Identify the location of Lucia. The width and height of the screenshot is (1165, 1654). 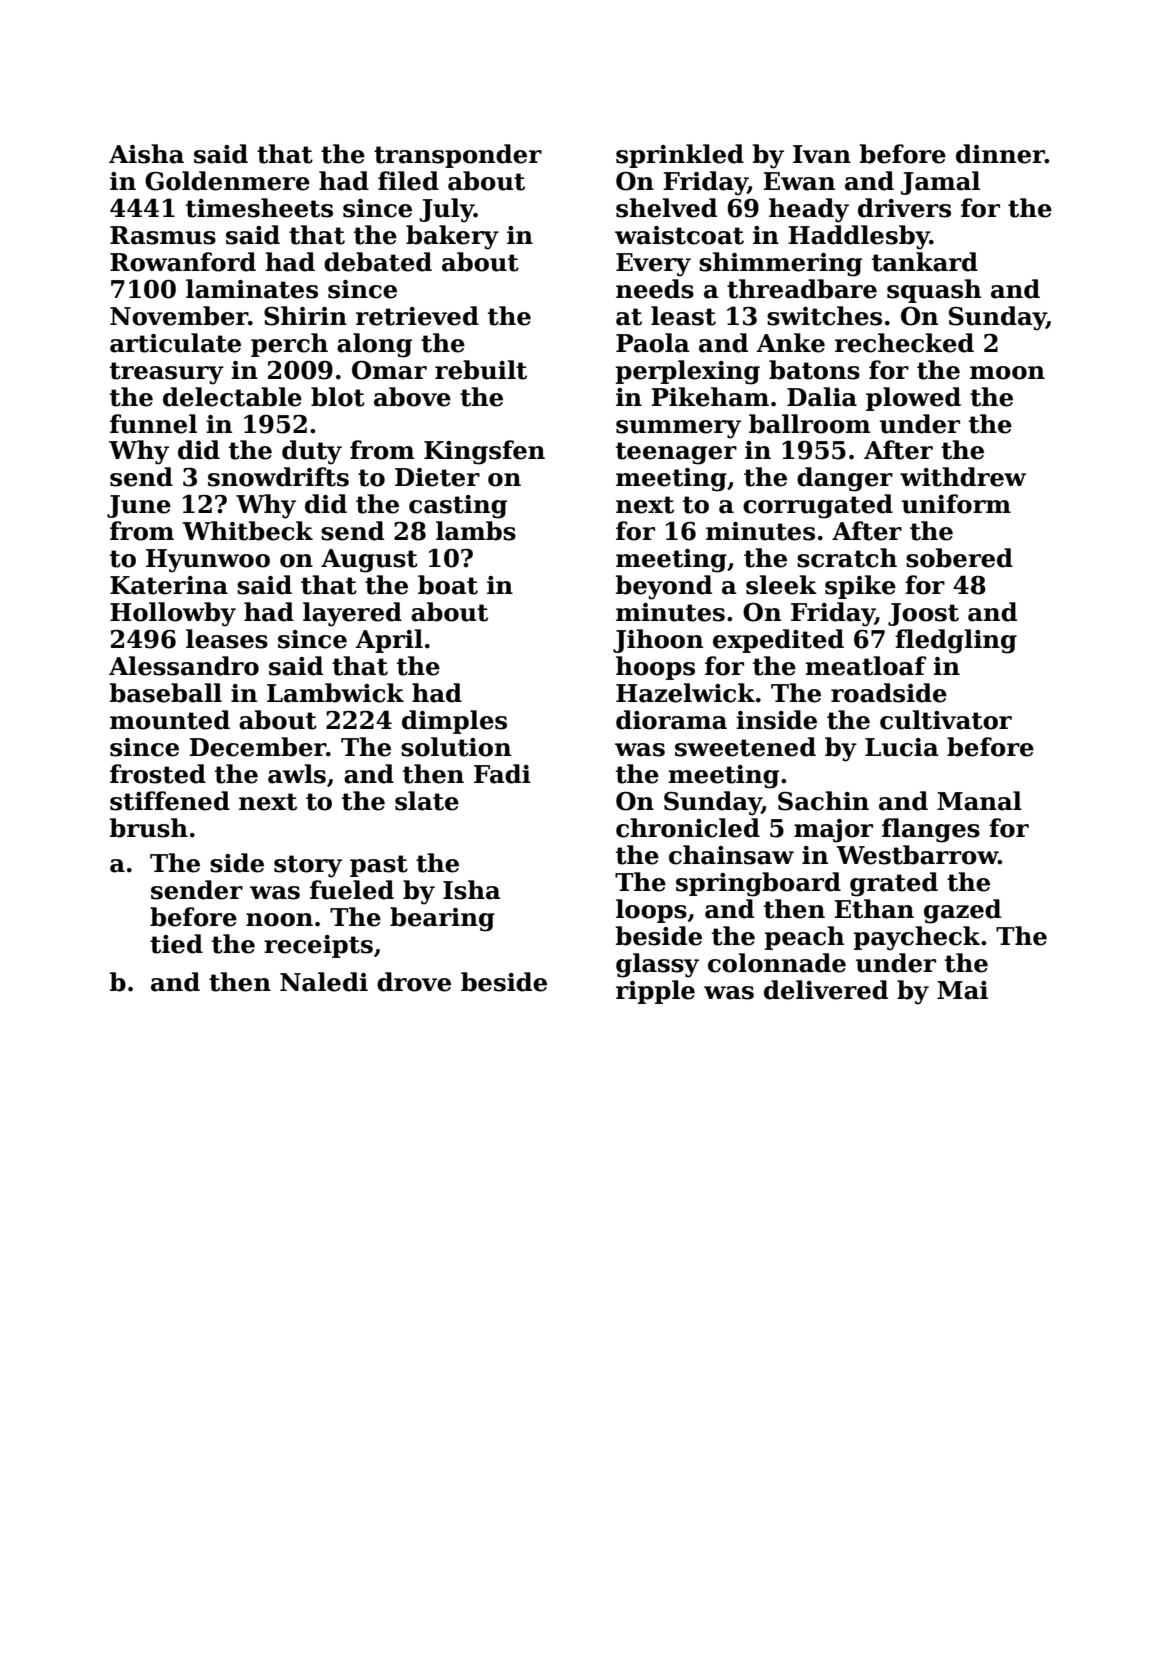
(902, 747).
